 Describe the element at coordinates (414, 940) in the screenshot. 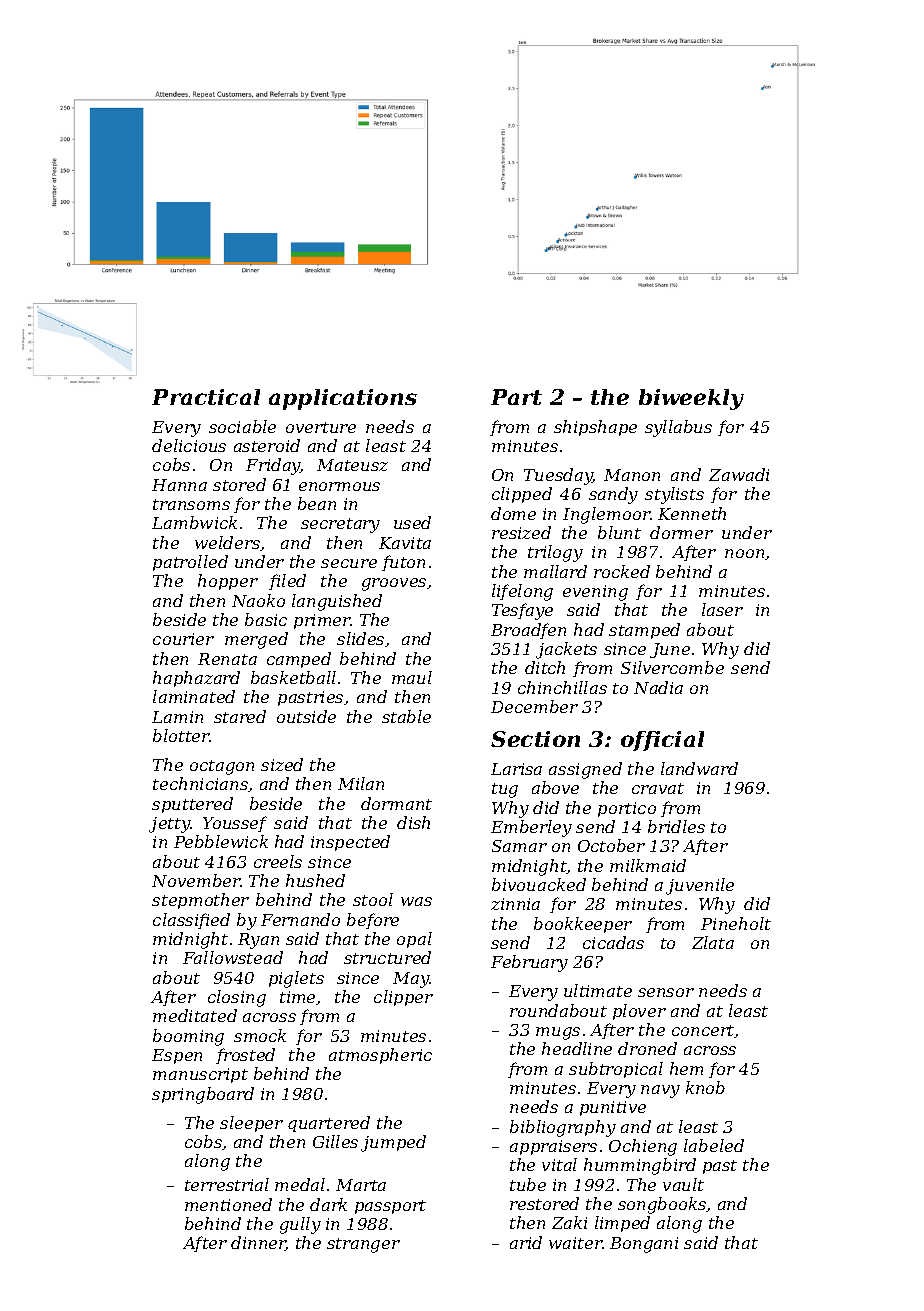

I see `opal` at that location.
